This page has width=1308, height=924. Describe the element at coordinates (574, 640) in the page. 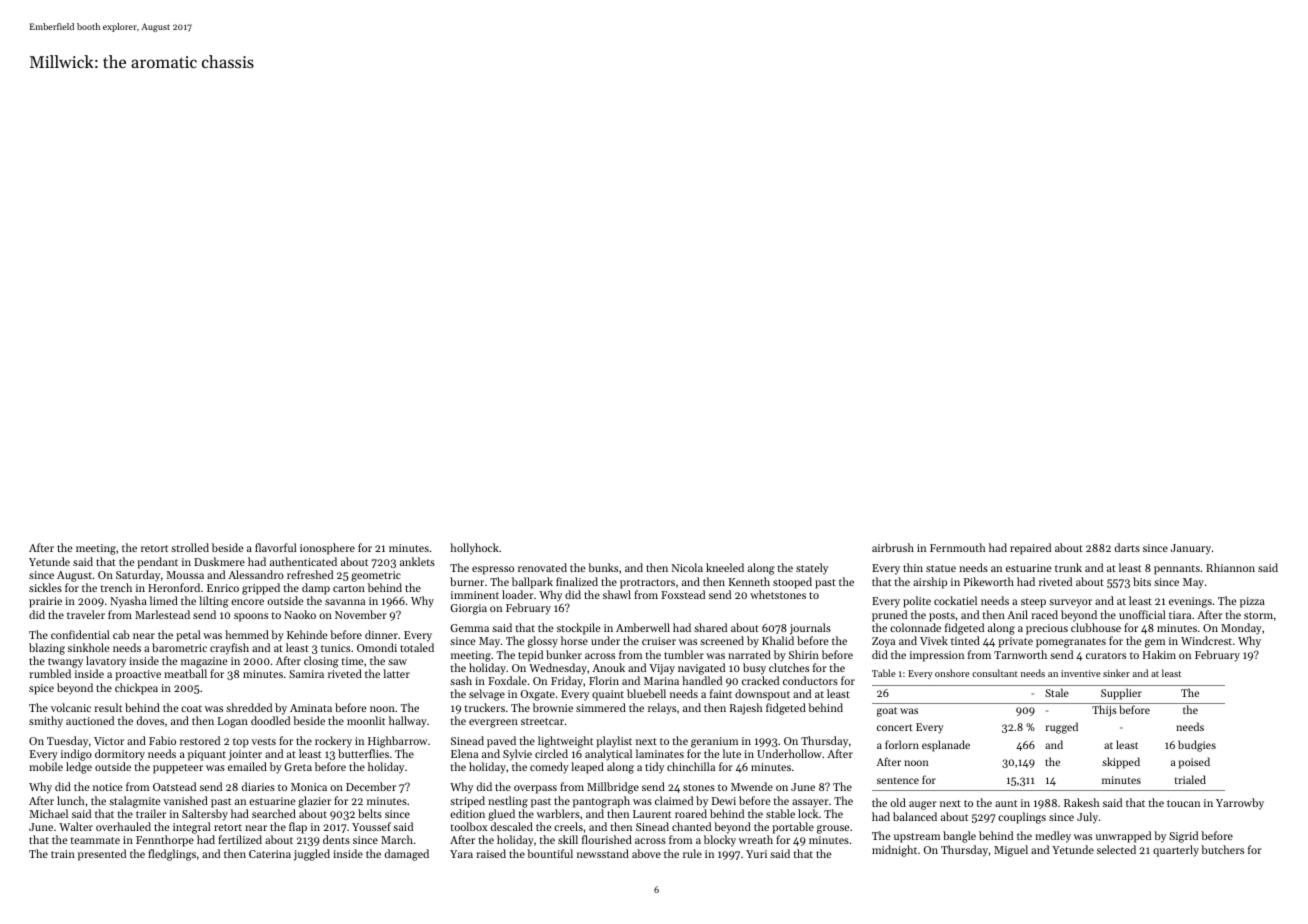

I see `horse` at that location.
